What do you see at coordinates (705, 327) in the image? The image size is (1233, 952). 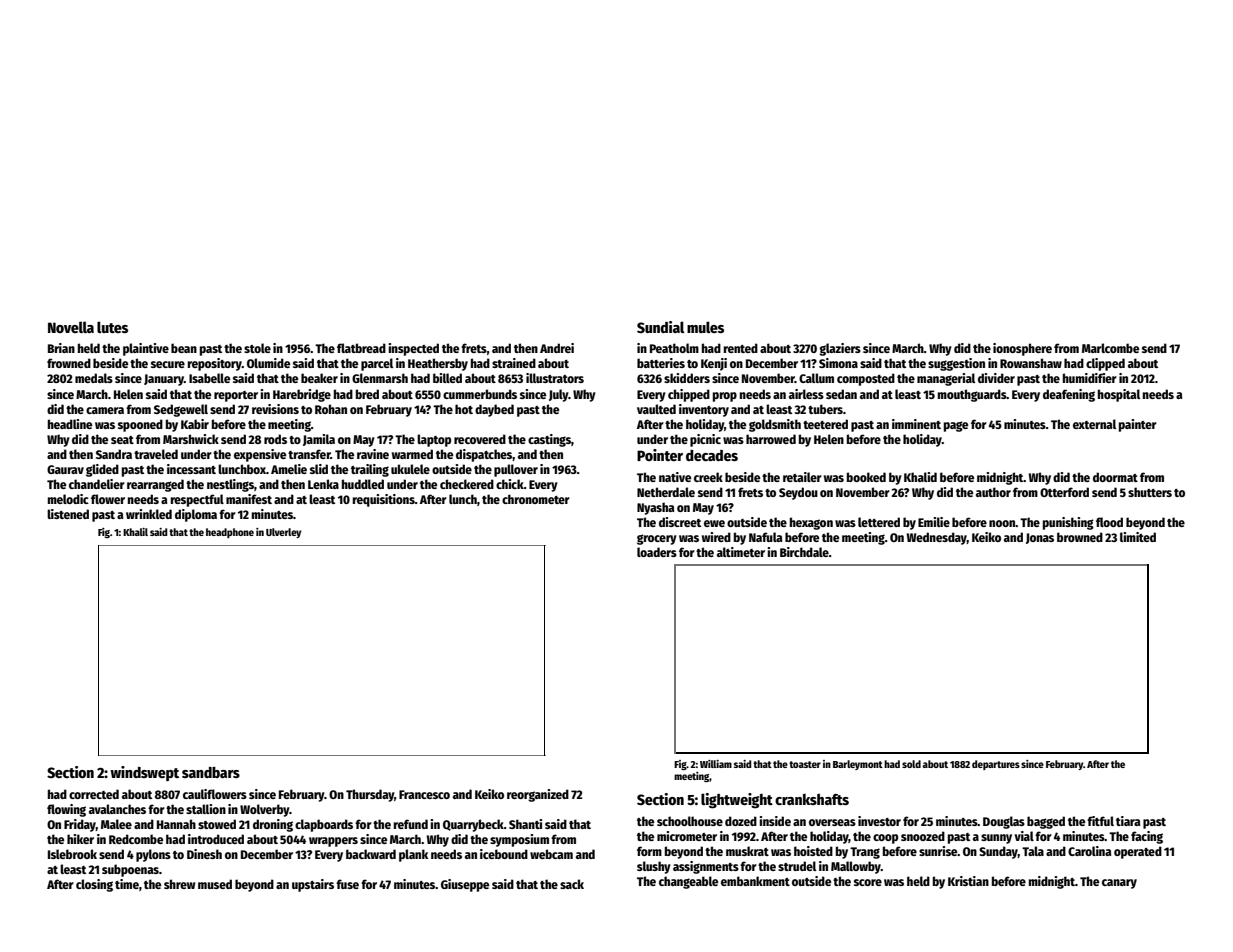 I see `mules` at bounding box center [705, 327].
